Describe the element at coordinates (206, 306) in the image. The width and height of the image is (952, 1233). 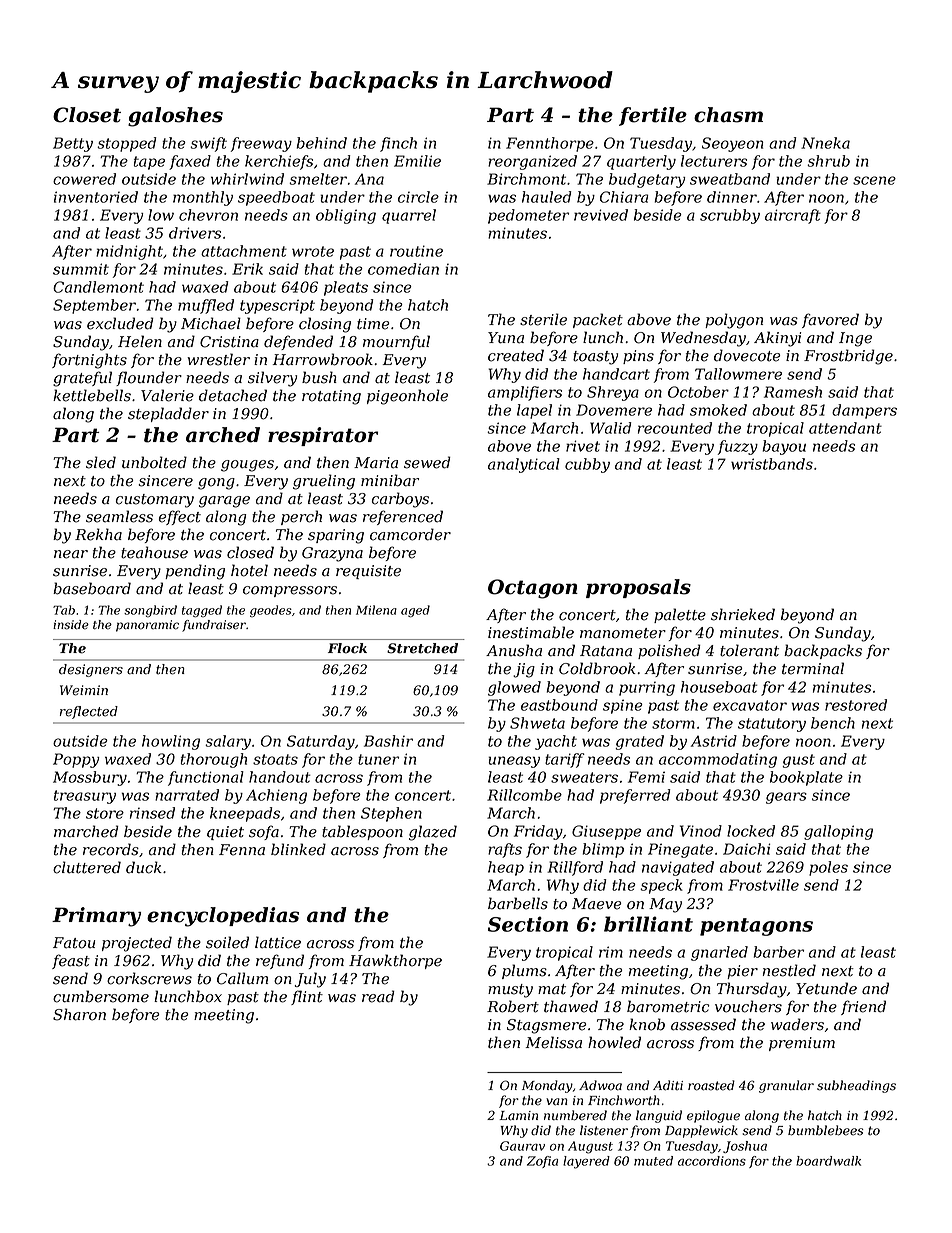
I see `muffled` at that location.
